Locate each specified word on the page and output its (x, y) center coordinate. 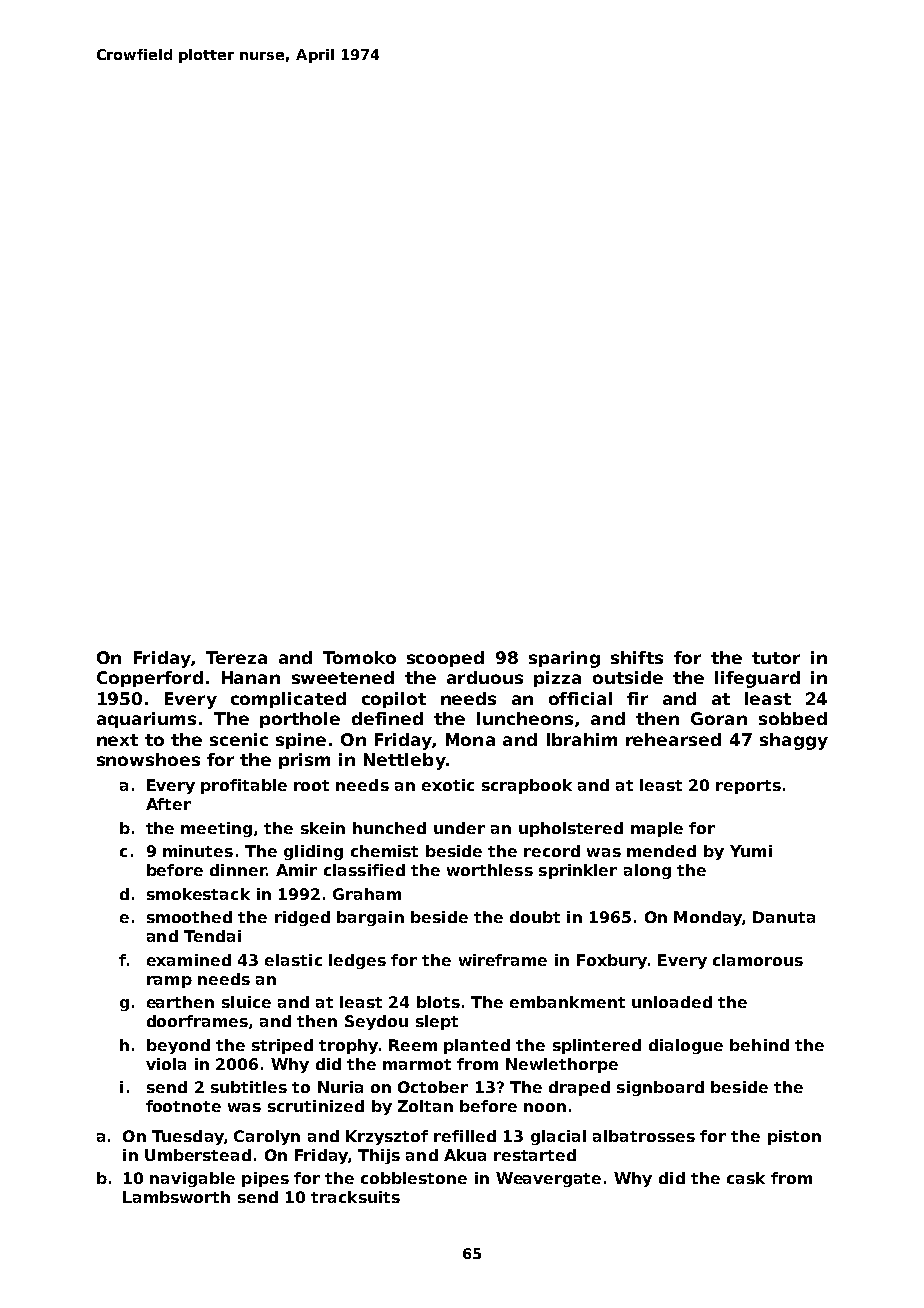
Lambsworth (176, 1197)
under (459, 828)
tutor (776, 658)
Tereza (236, 657)
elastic (293, 960)
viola (166, 1064)
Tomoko (359, 657)
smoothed (189, 917)
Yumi (751, 851)
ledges (357, 961)
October (433, 1087)
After (168, 804)
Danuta (784, 917)
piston (794, 1137)
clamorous (758, 960)
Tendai (212, 936)
